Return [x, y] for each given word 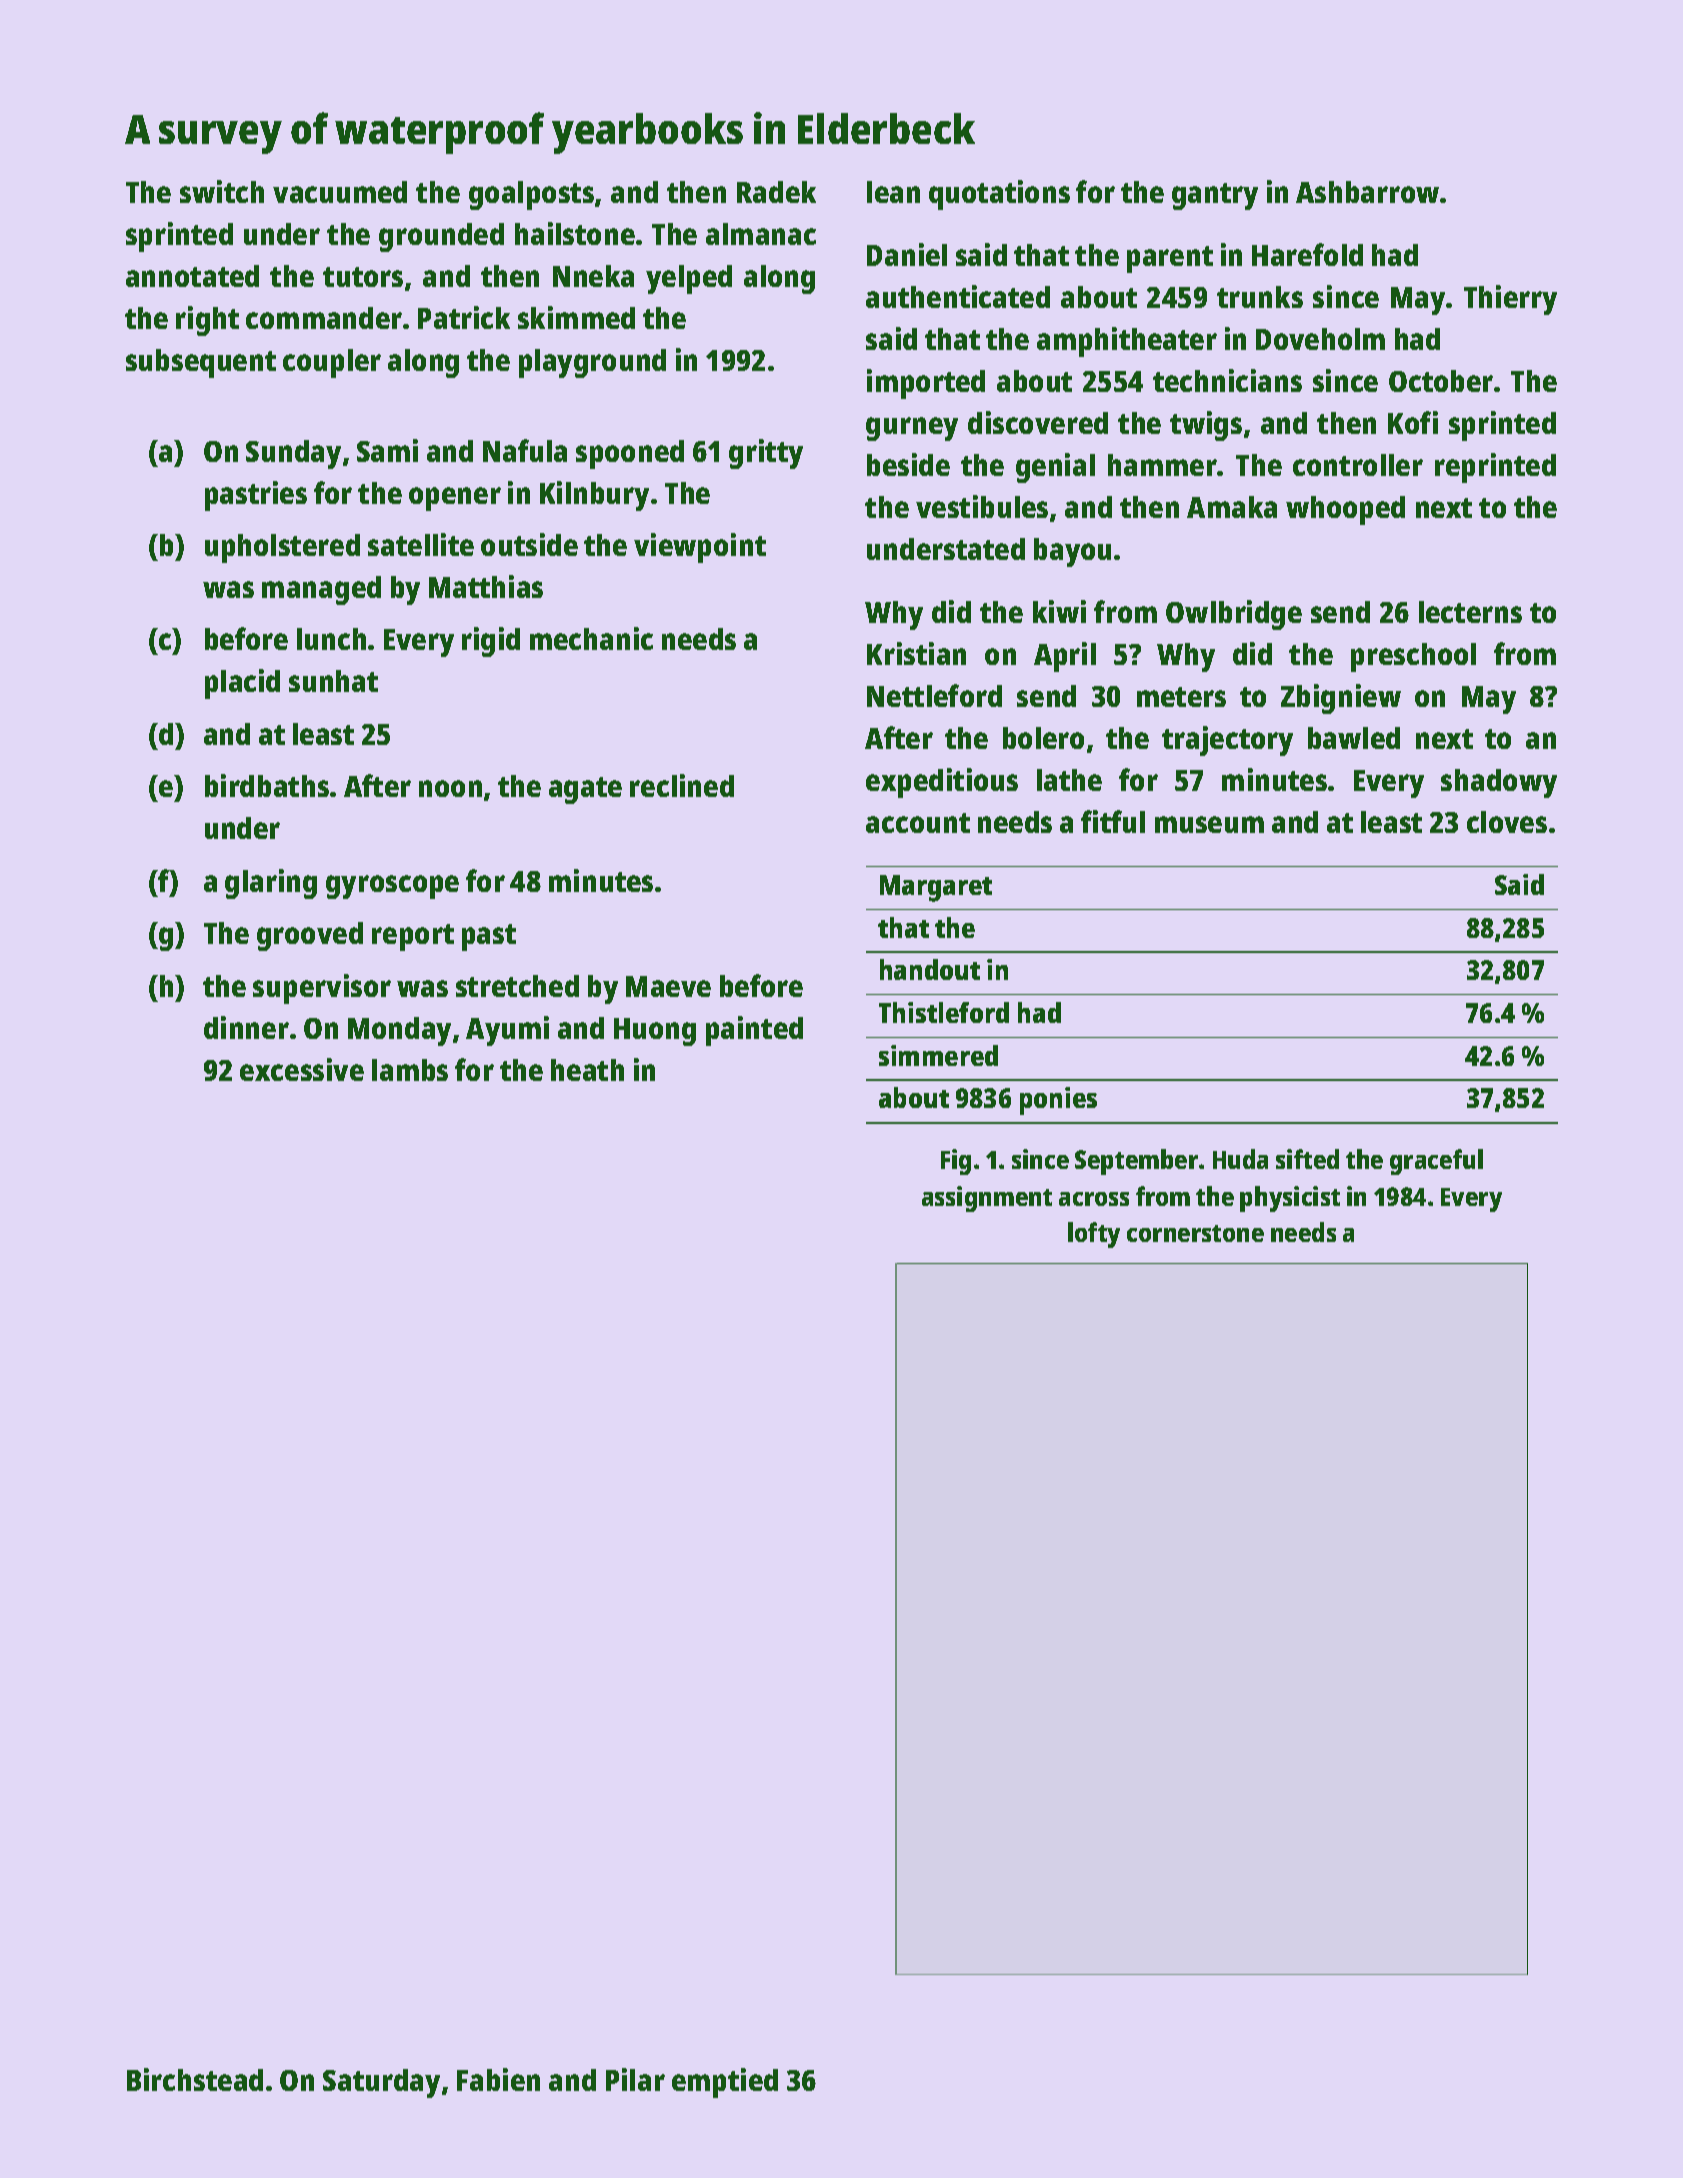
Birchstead [195, 2079]
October [1441, 381]
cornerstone [1195, 1233]
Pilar [635, 2079]
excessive [302, 1069]
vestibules [982, 506]
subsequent [201, 363]
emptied [725, 2083]
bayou [1072, 552]
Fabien [498, 2079]
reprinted [1495, 468]
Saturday [381, 2083]
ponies [1058, 1101]
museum [1209, 824]
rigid [491, 642]
